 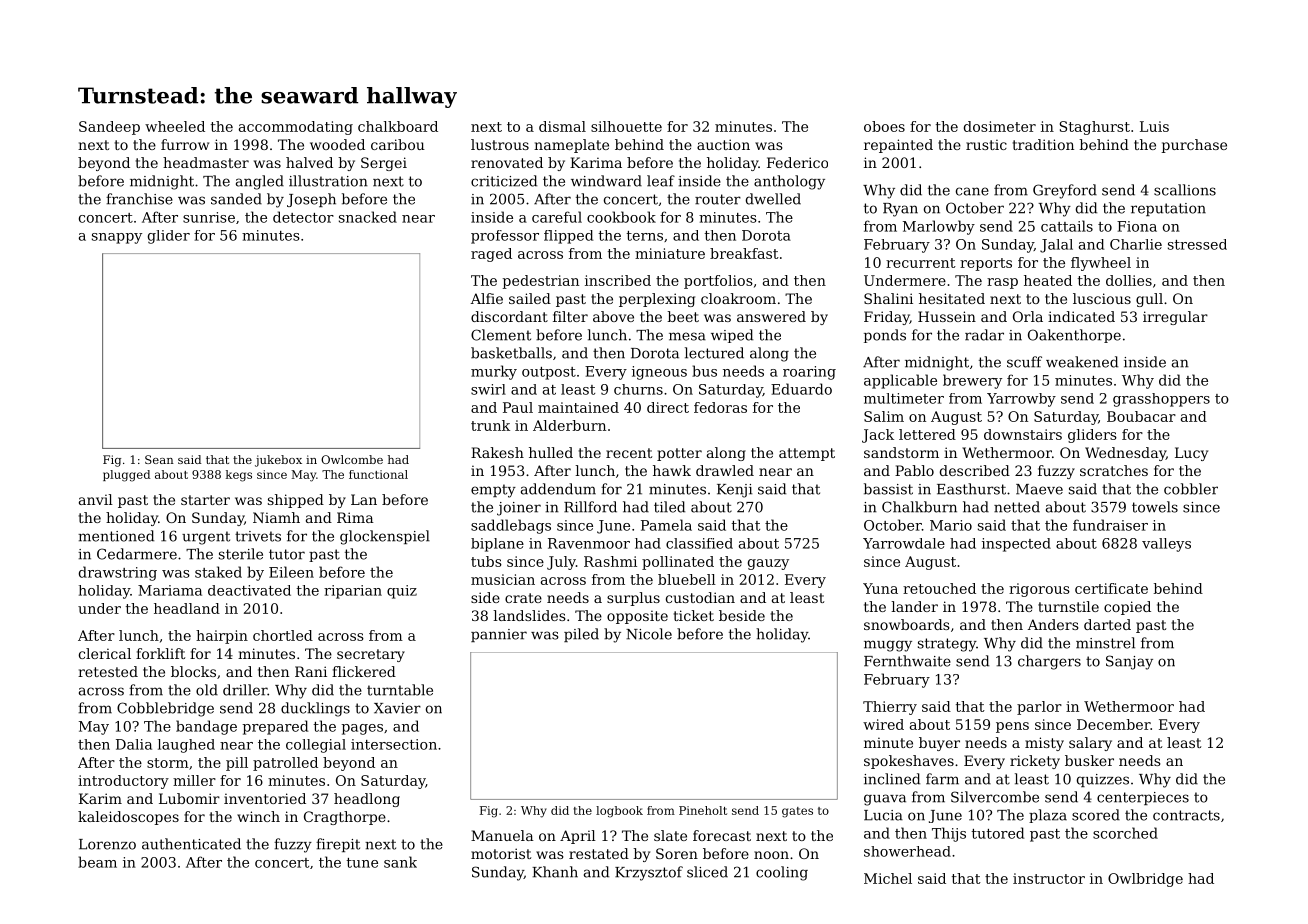 I want to click on oboes, so click(x=884, y=126).
